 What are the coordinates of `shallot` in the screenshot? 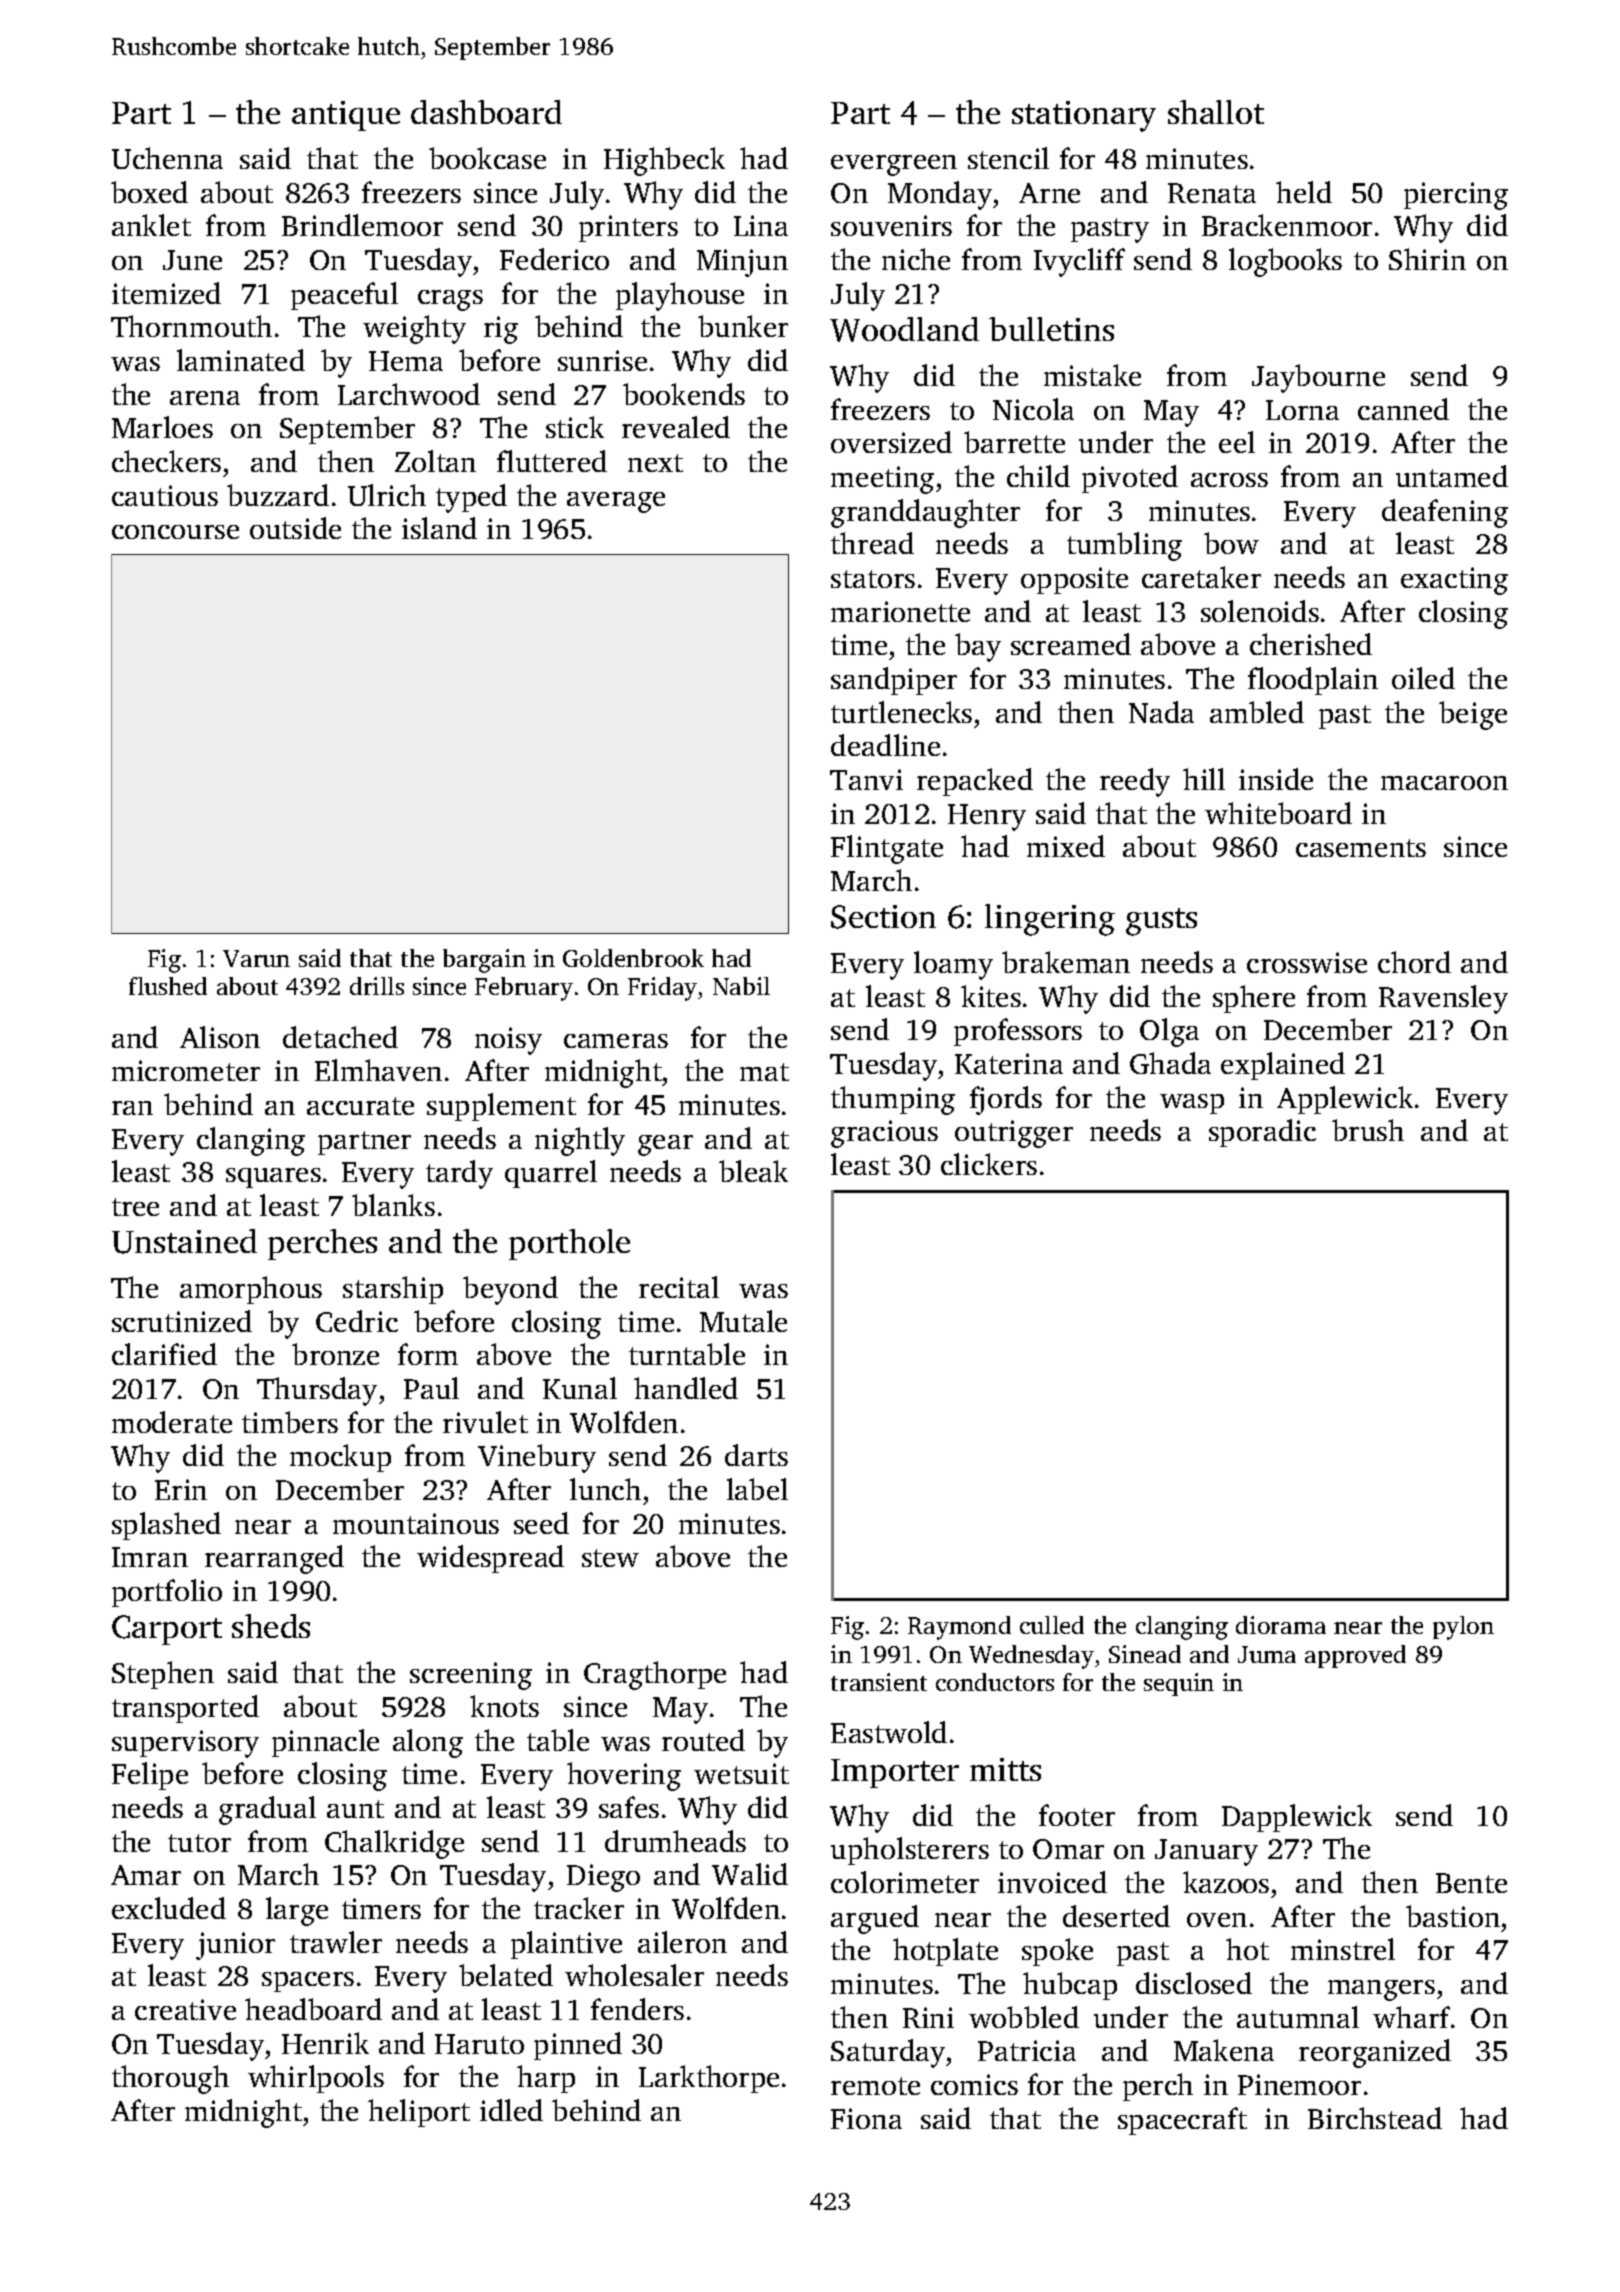 It's located at (1216, 112).
